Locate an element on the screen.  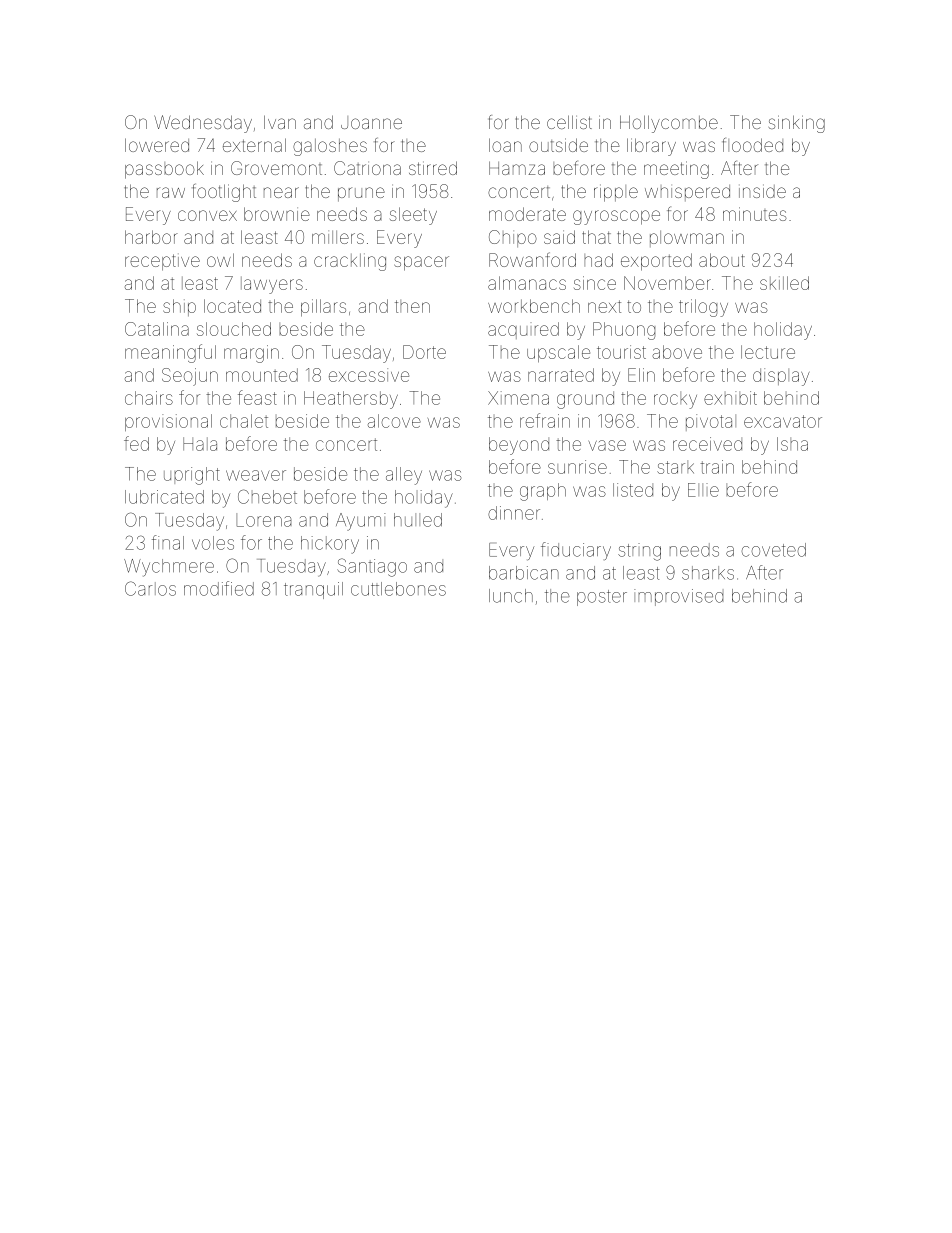
skilled is located at coordinates (784, 283).
